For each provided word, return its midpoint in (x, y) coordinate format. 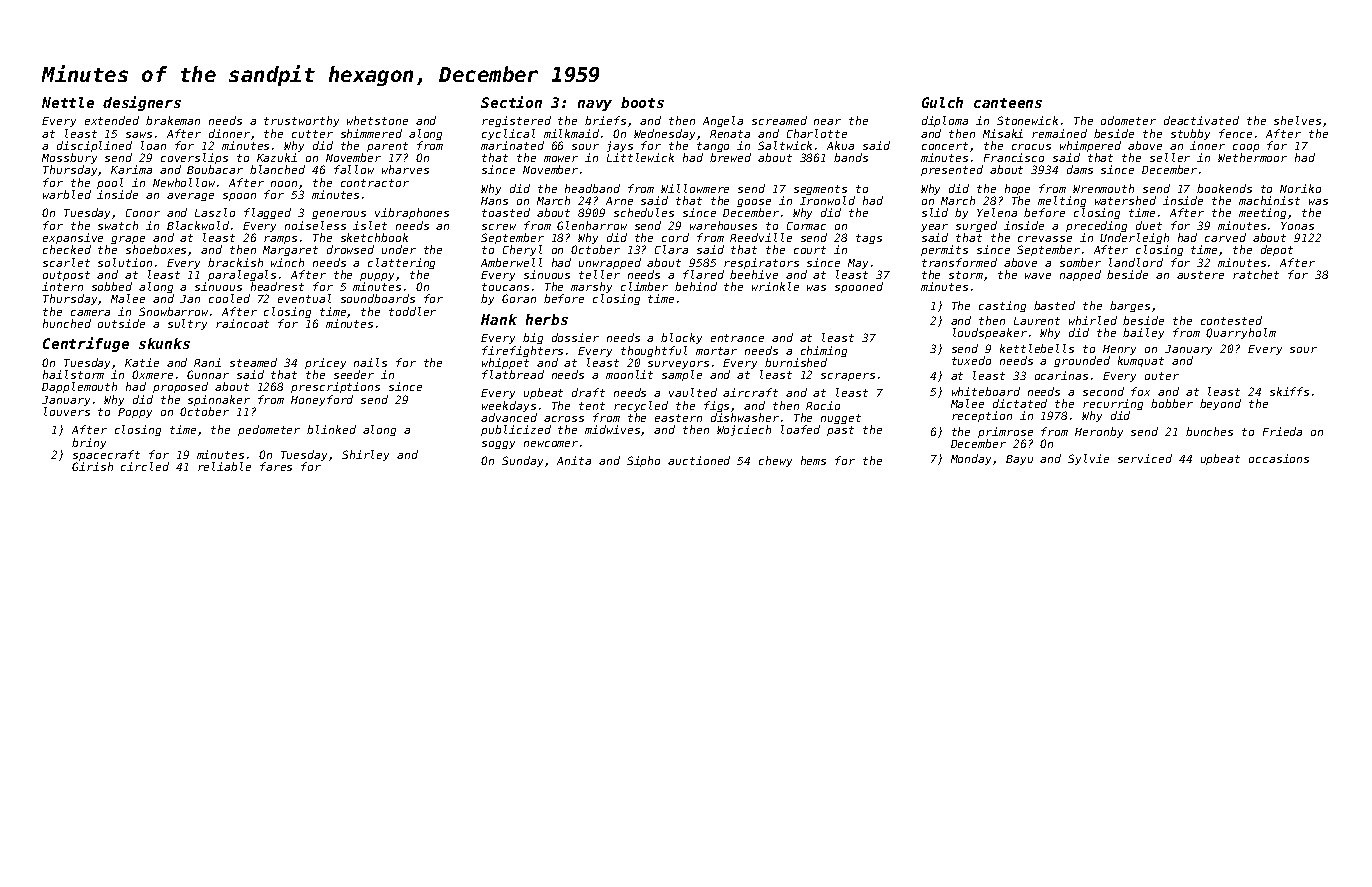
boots (642, 102)
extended (112, 120)
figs (716, 406)
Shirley (365, 455)
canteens (1008, 103)
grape (128, 241)
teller (599, 274)
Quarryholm (1241, 333)
